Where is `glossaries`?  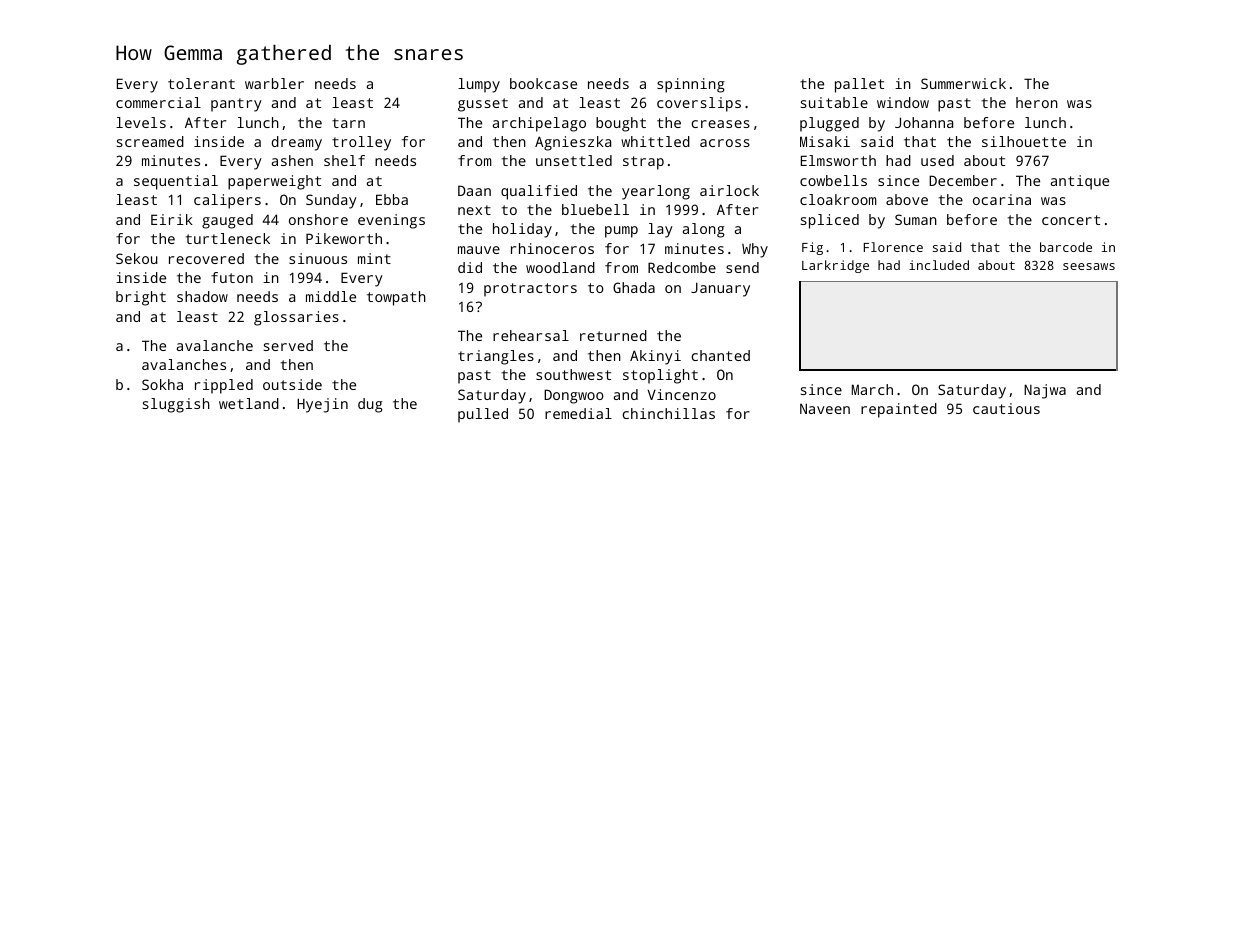 glossaries is located at coordinates (296, 318).
